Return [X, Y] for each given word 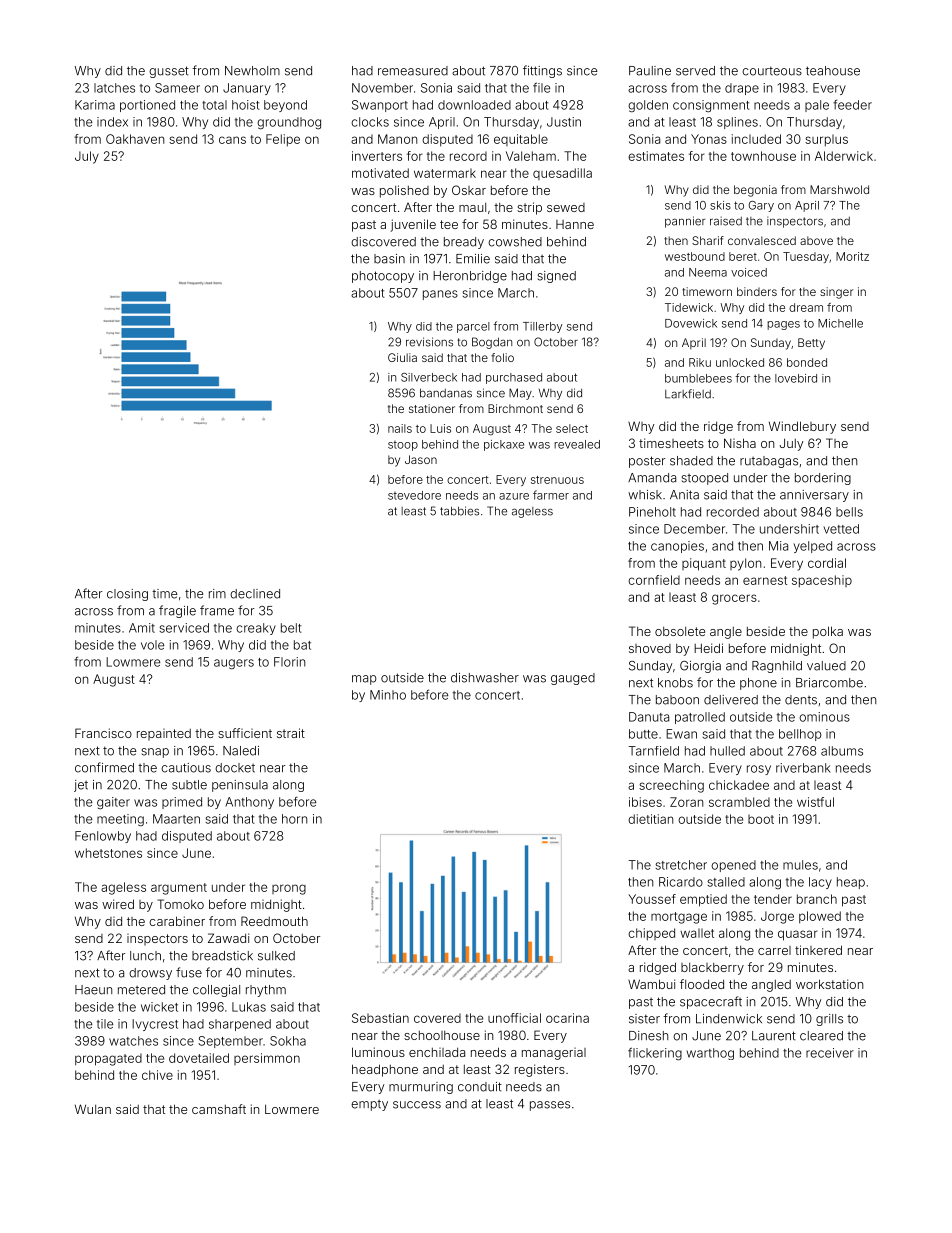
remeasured [413, 71]
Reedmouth [274, 921]
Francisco [103, 733]
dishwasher [485, 678]
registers [540, 1070]
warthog [710, 1054]
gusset [169, 72]
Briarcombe [829, 683]
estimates [656, 156]
